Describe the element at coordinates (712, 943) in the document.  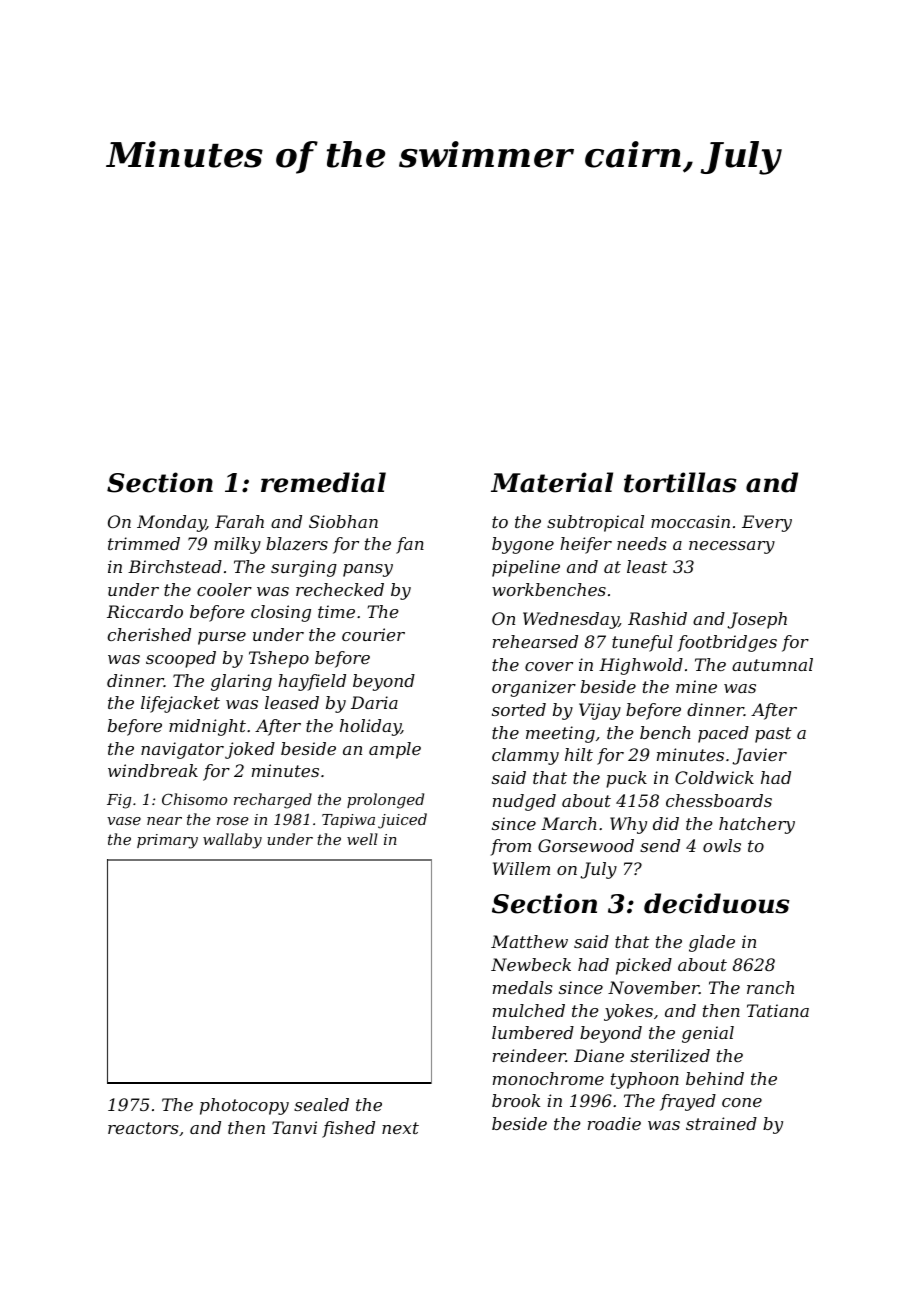
I see `glade` at that location.
